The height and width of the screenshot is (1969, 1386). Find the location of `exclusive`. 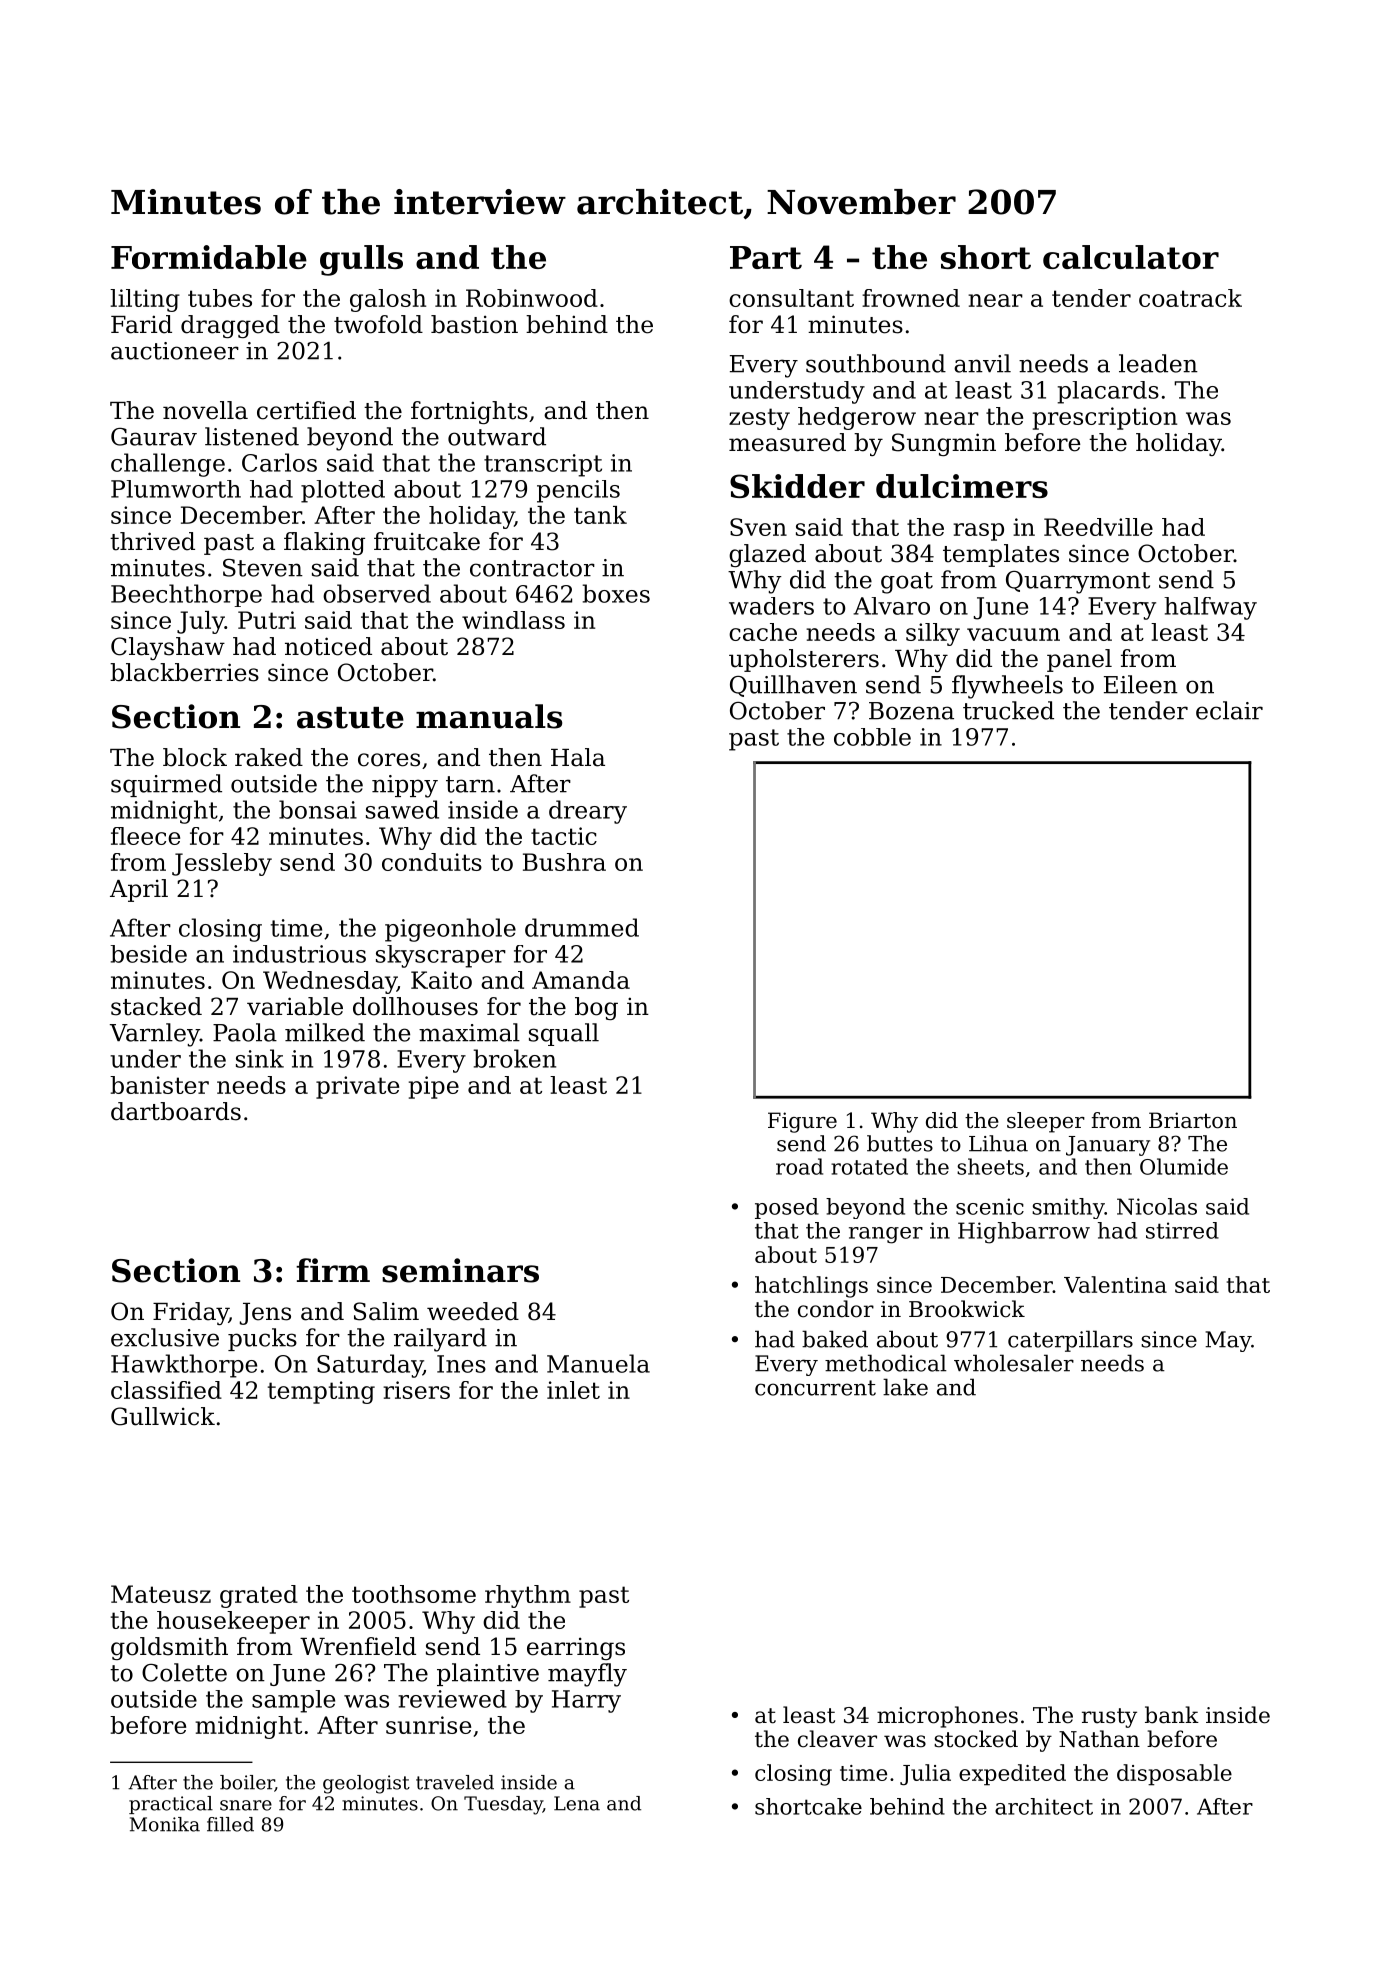

exclusive is located at coordinates (165, 1337).
